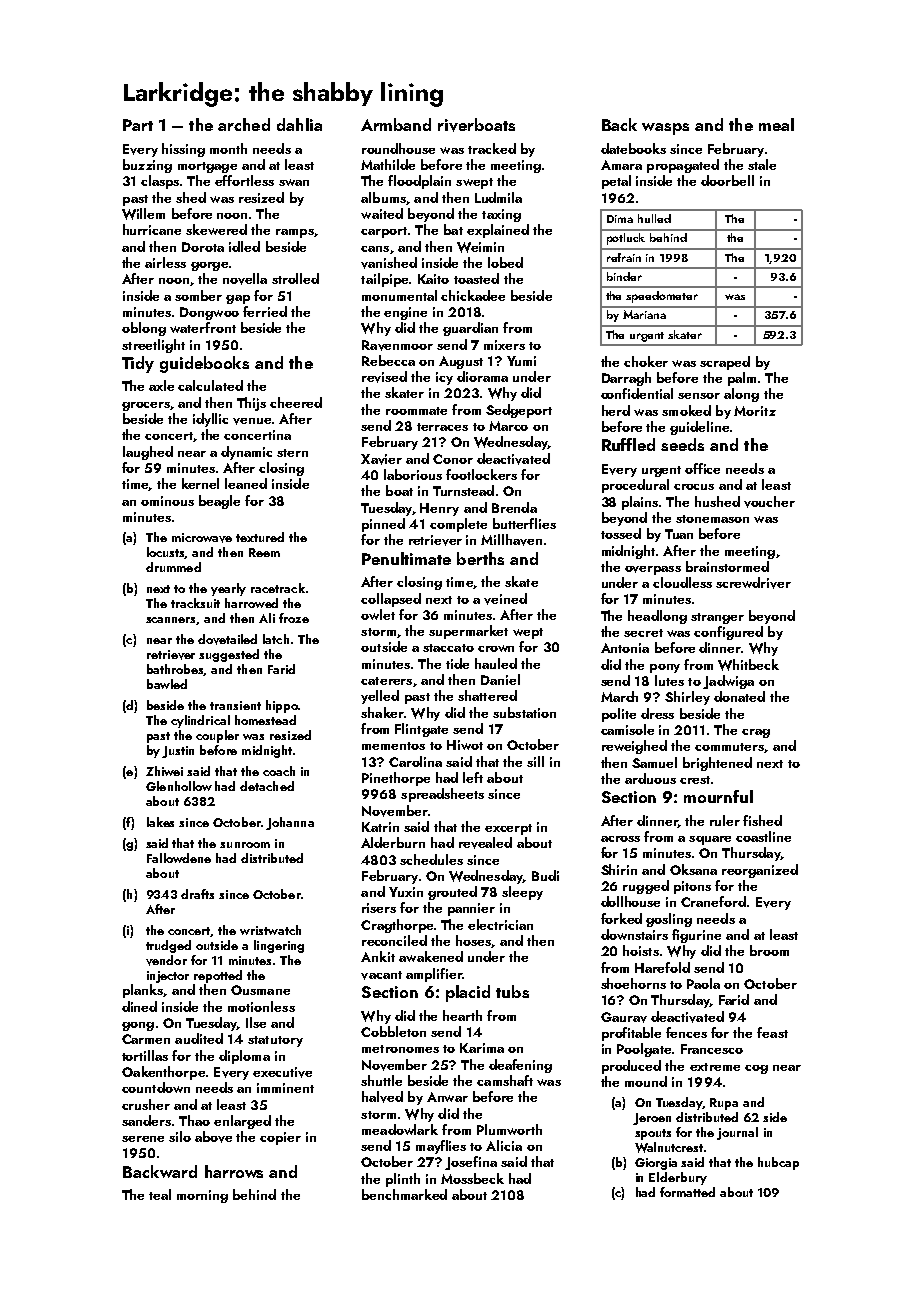 Image resolution: width=924 pixels, height=1308 pixels. Describe the element at coordinates (393, 842) in the page. I see `Alderburn` at that location.
